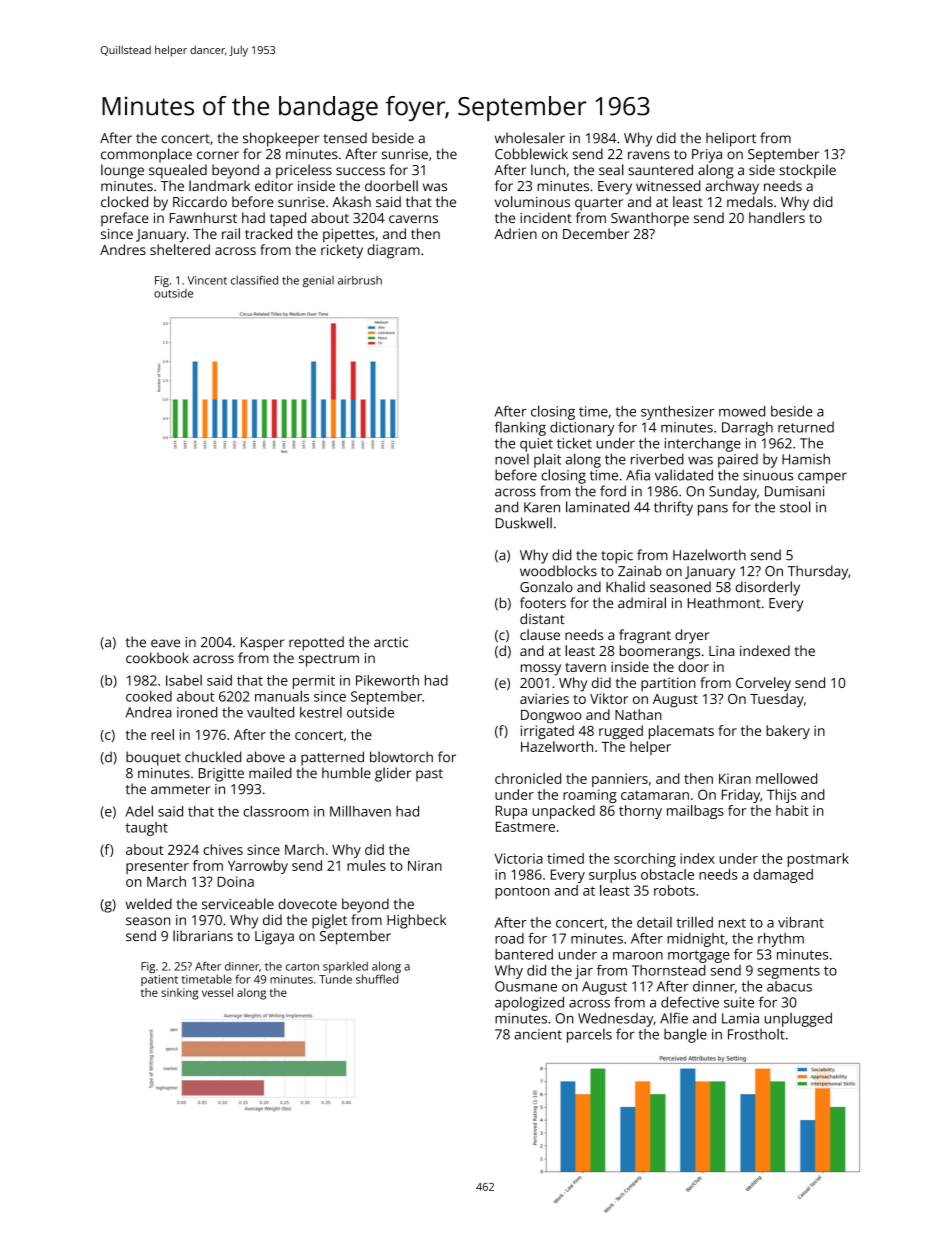 The image size is (952, 1233). I want to click on corner, so click(218, 155).
